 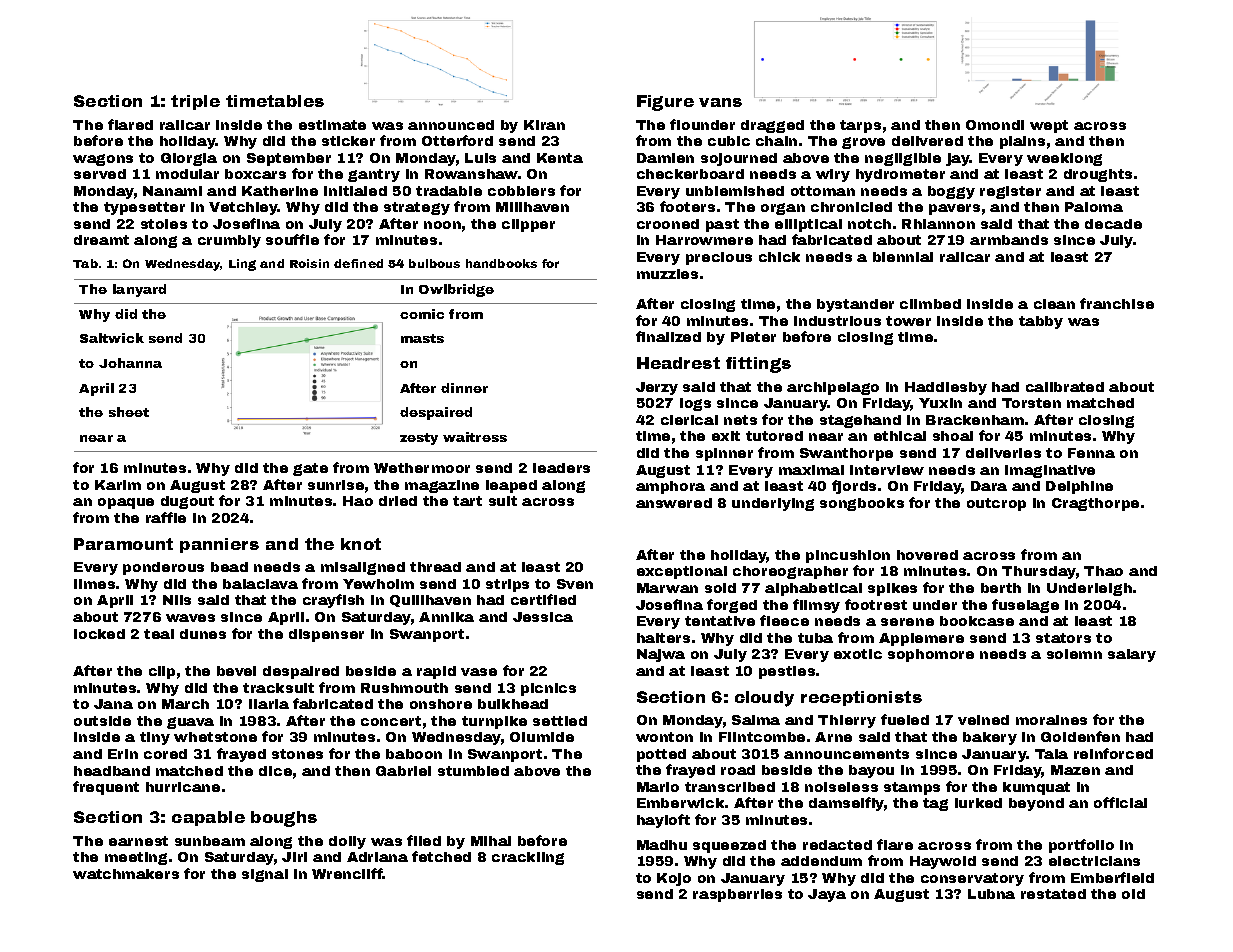 What do you see at coordinates (229, 567) in the screenshot?
I see `bead` at bounding box center [229, 567].
